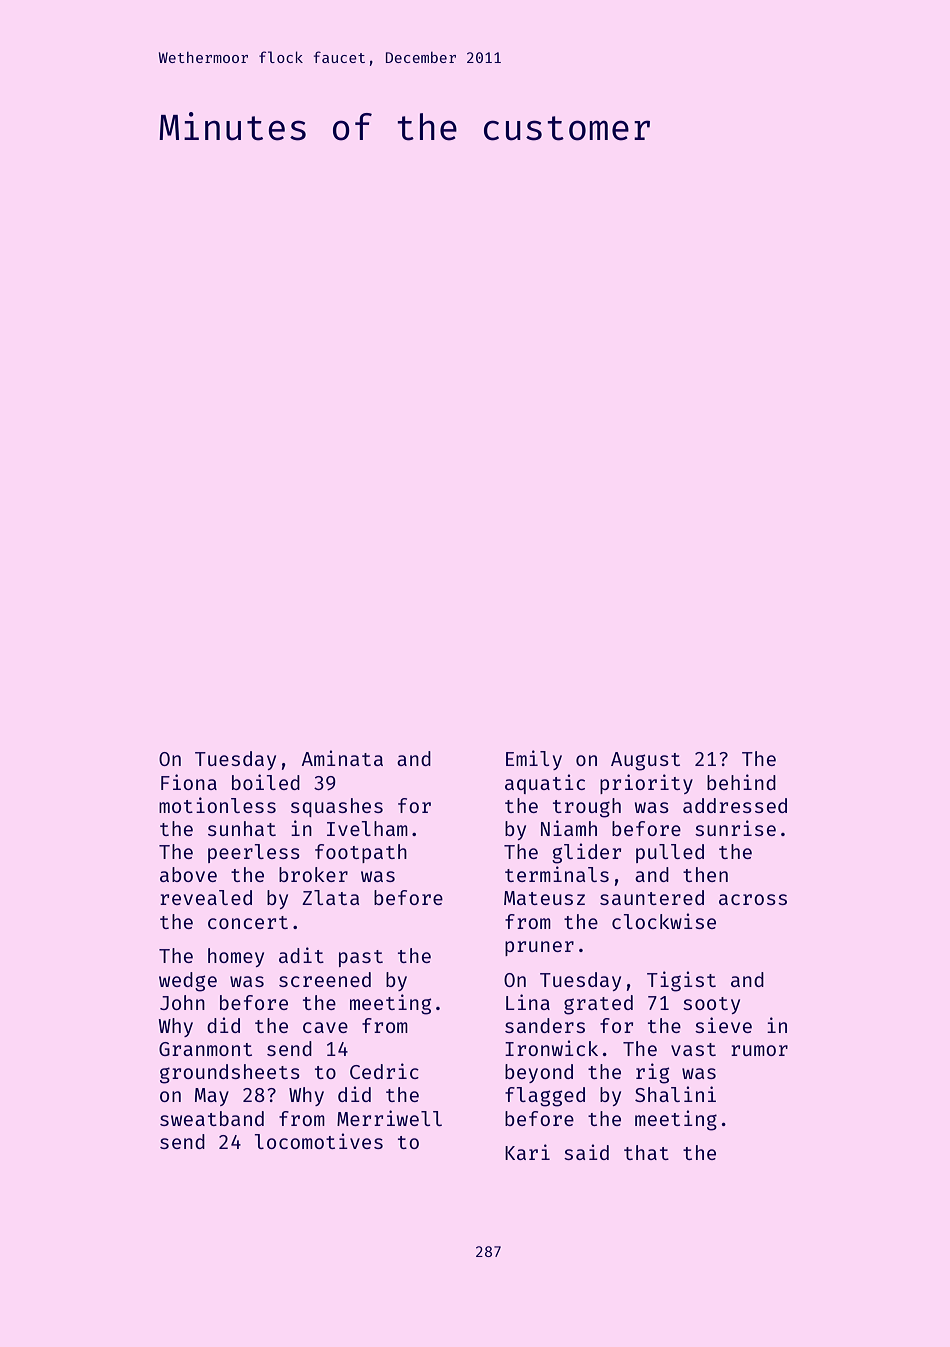  Describe the element at coordinates (205, 1049) in the document. I see `Granmont` at that location.
